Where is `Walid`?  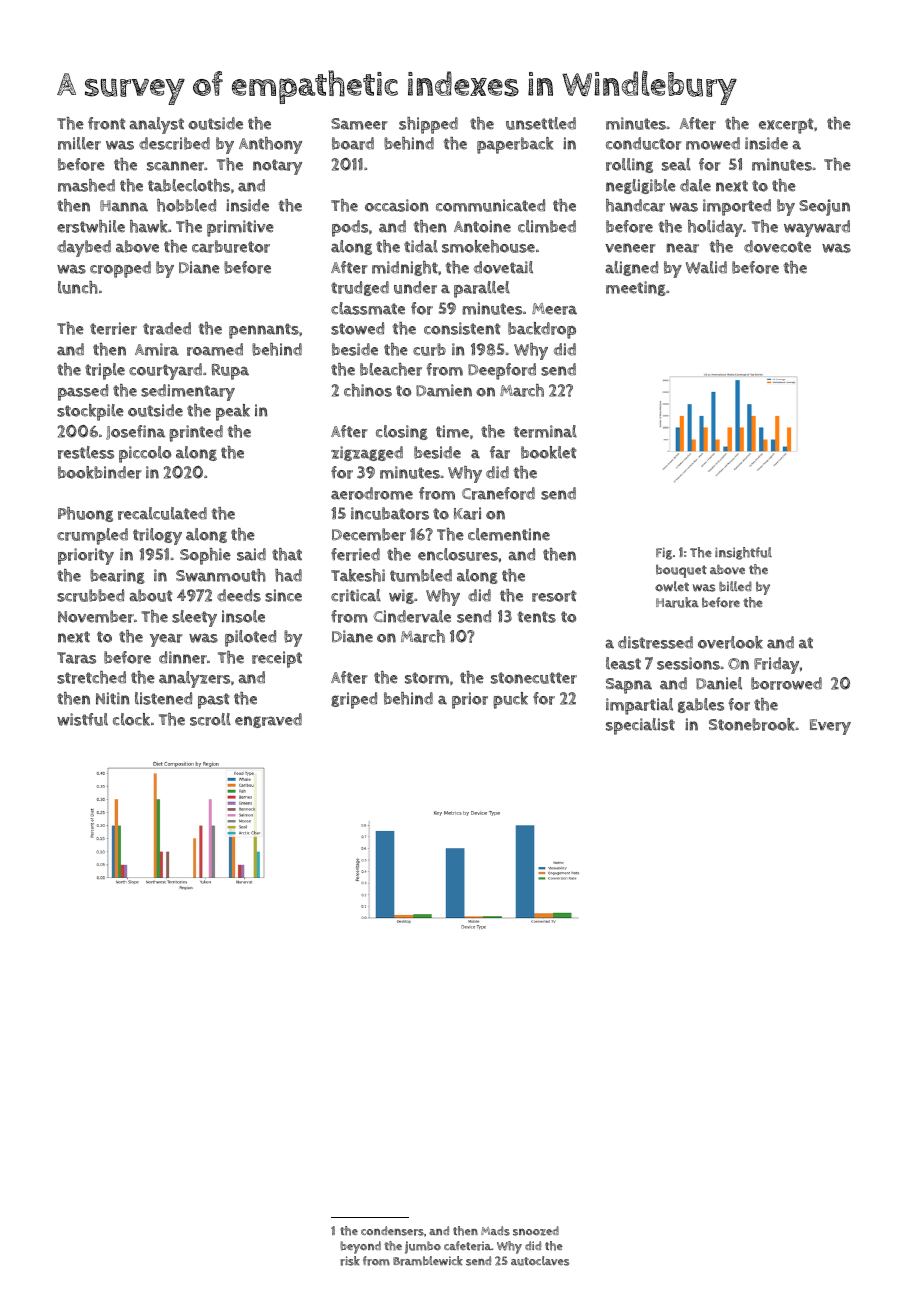 Walid is located at coordinates (706, 267).
